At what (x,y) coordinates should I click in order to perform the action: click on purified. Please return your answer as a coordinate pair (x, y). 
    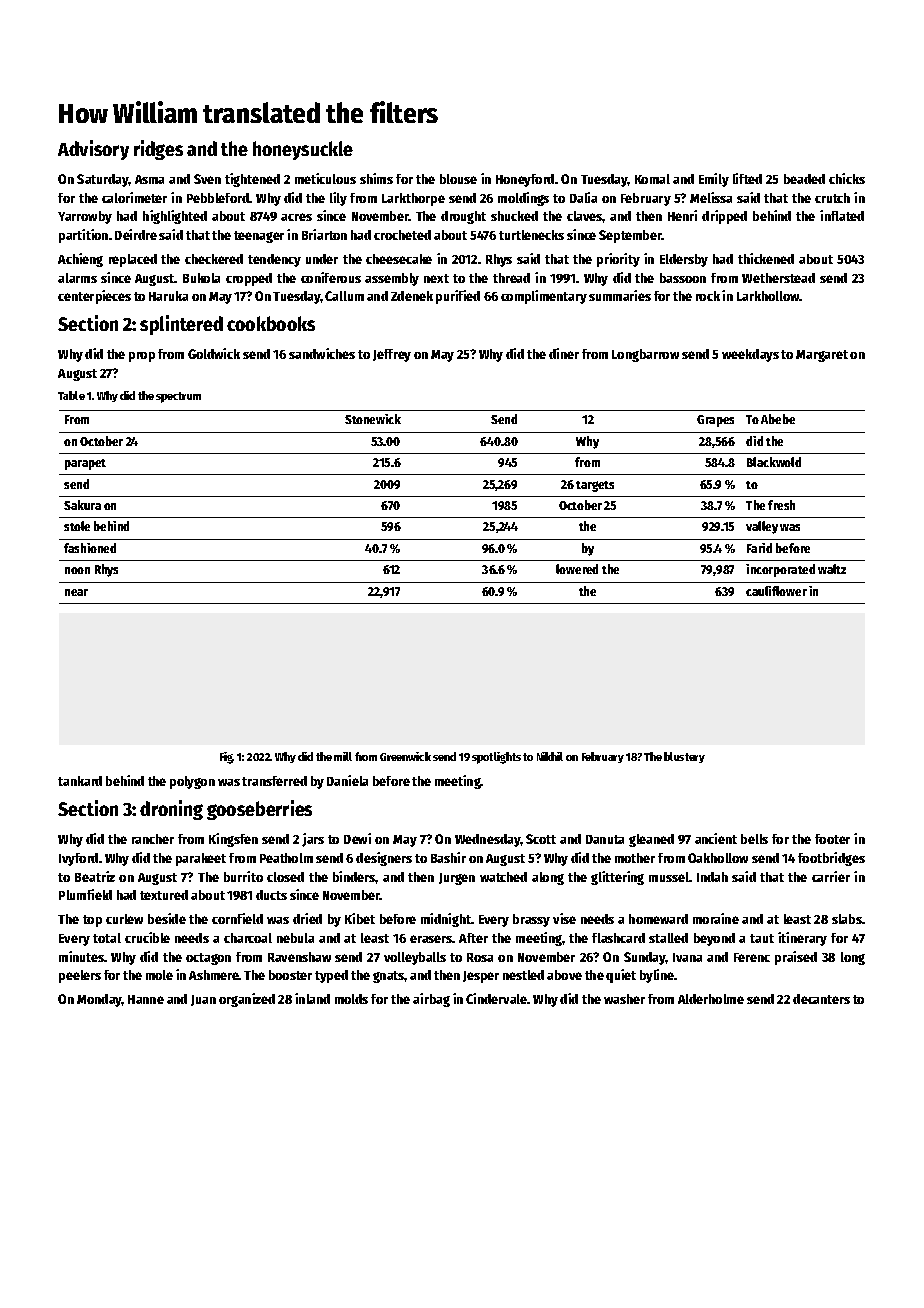
    Looking at the image, I should click on (458, 297).
